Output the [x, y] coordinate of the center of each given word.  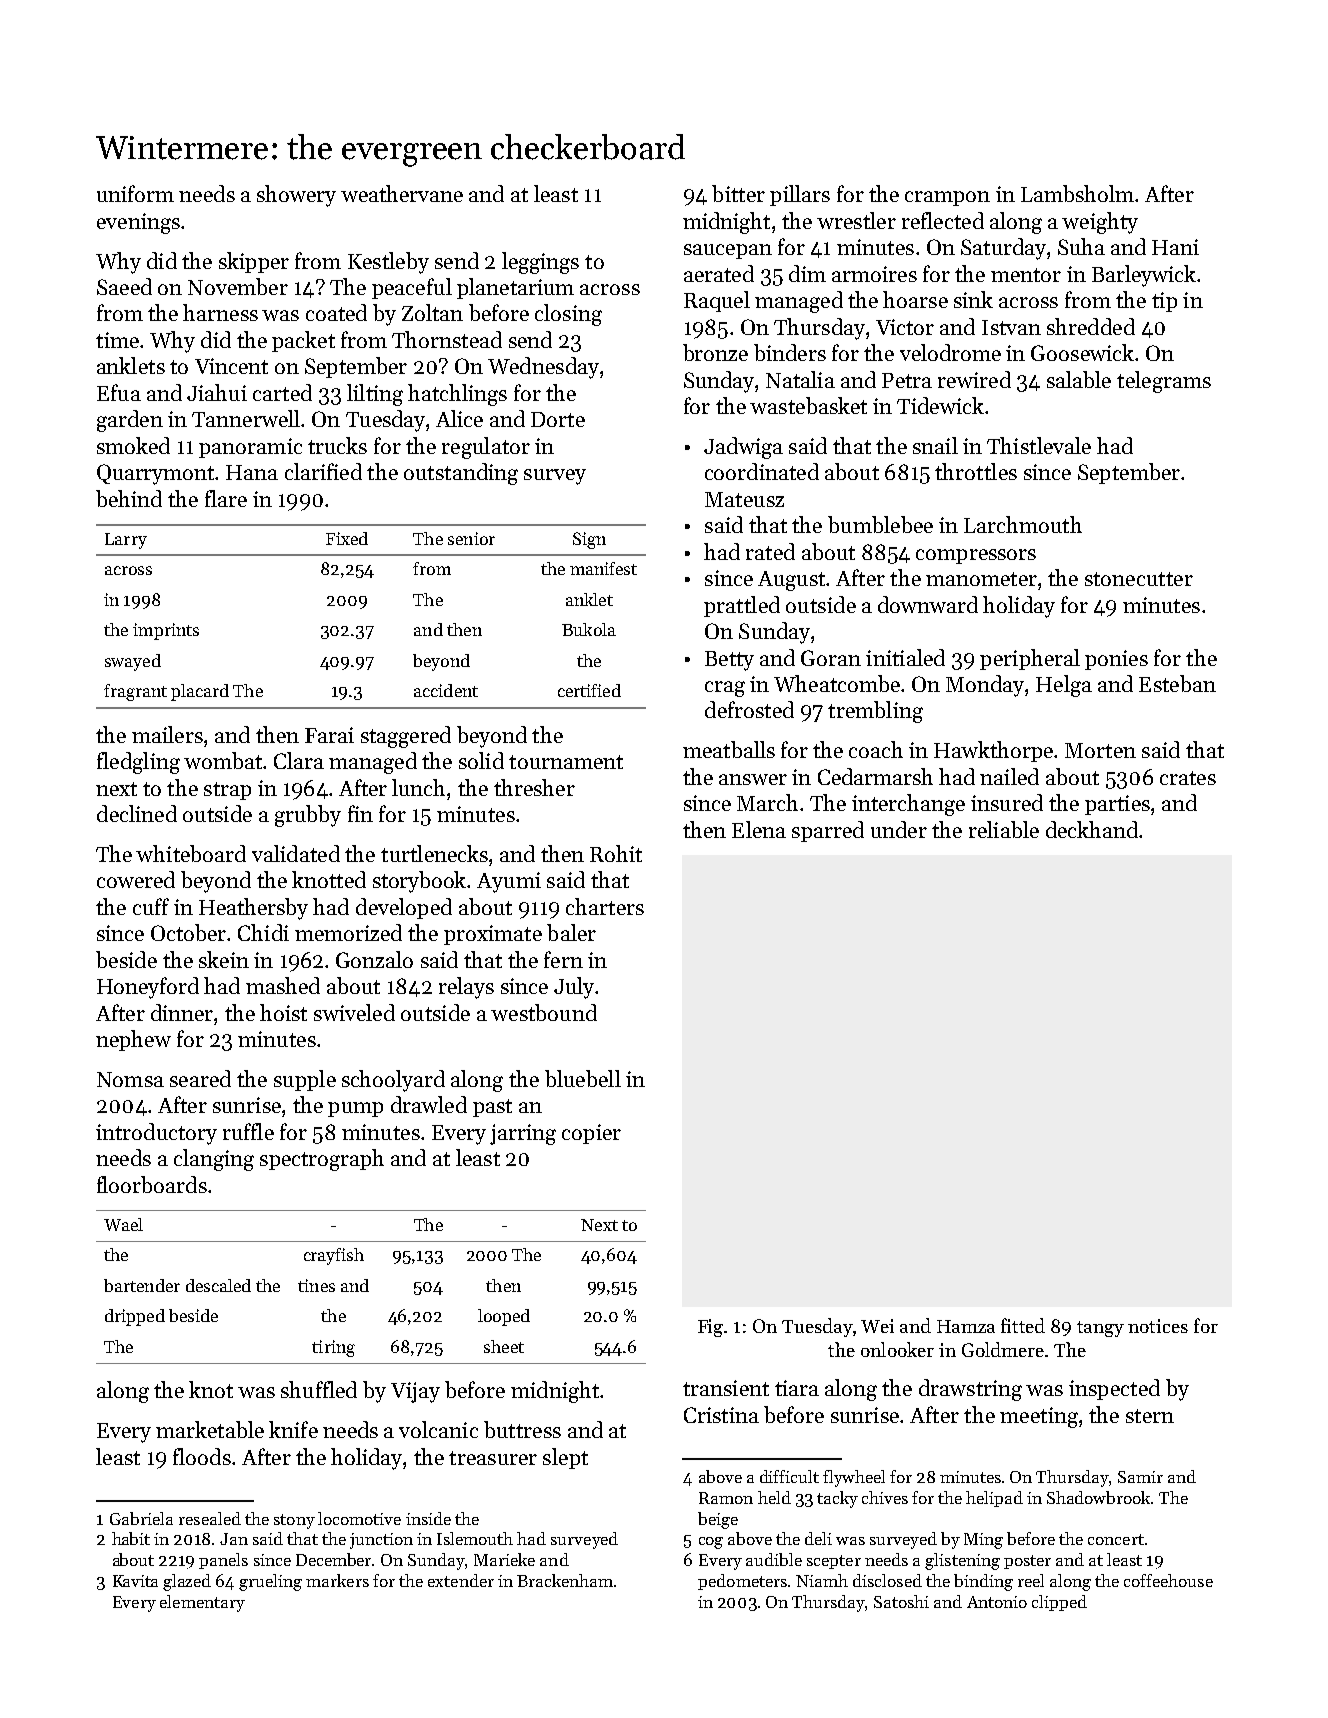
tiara [797, 1388]
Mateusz [744, 499]
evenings [138, 223]
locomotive [359, 1518]
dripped [135, 1317]
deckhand [1092, 829]
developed [404, 908]
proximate [493, 935]
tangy [1100, 1329]
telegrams [1164, 382]
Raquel [717, 301]
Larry [126, 541]
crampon [947, 198]
